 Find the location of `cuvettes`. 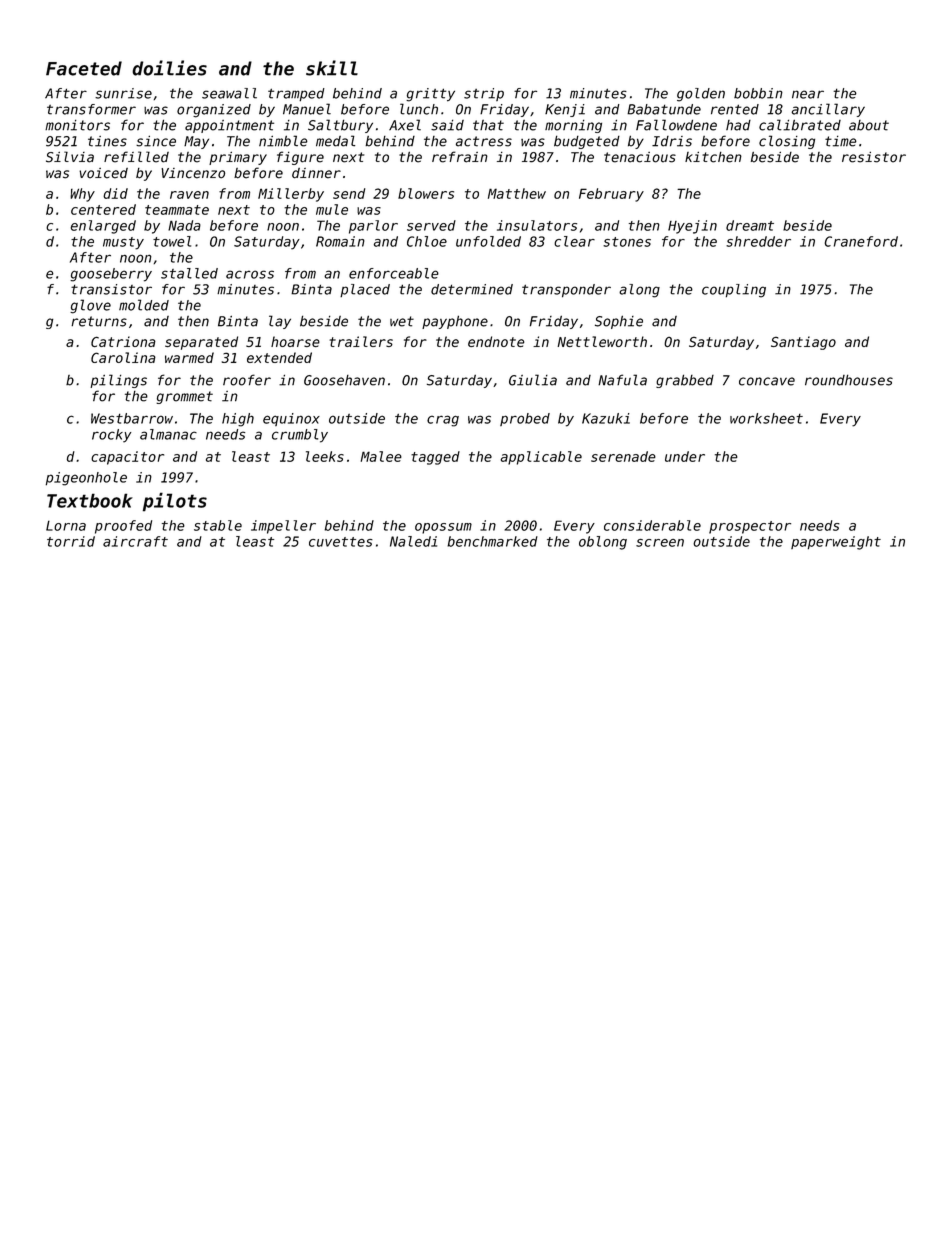

cuvettes is located at coordinates (341, 542).
